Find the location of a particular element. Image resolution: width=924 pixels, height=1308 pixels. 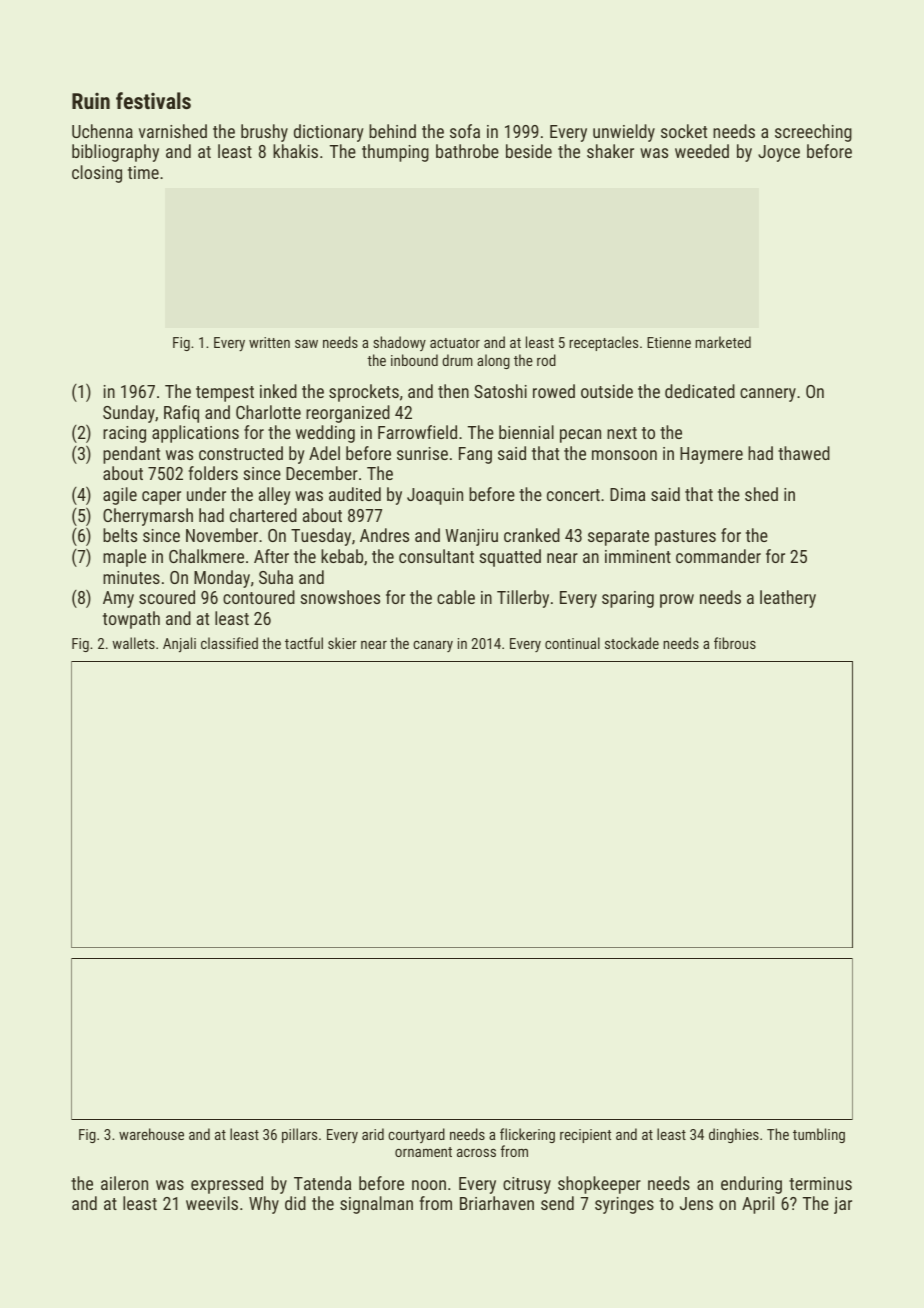

bibliography is located at coordinates (115, 153).
